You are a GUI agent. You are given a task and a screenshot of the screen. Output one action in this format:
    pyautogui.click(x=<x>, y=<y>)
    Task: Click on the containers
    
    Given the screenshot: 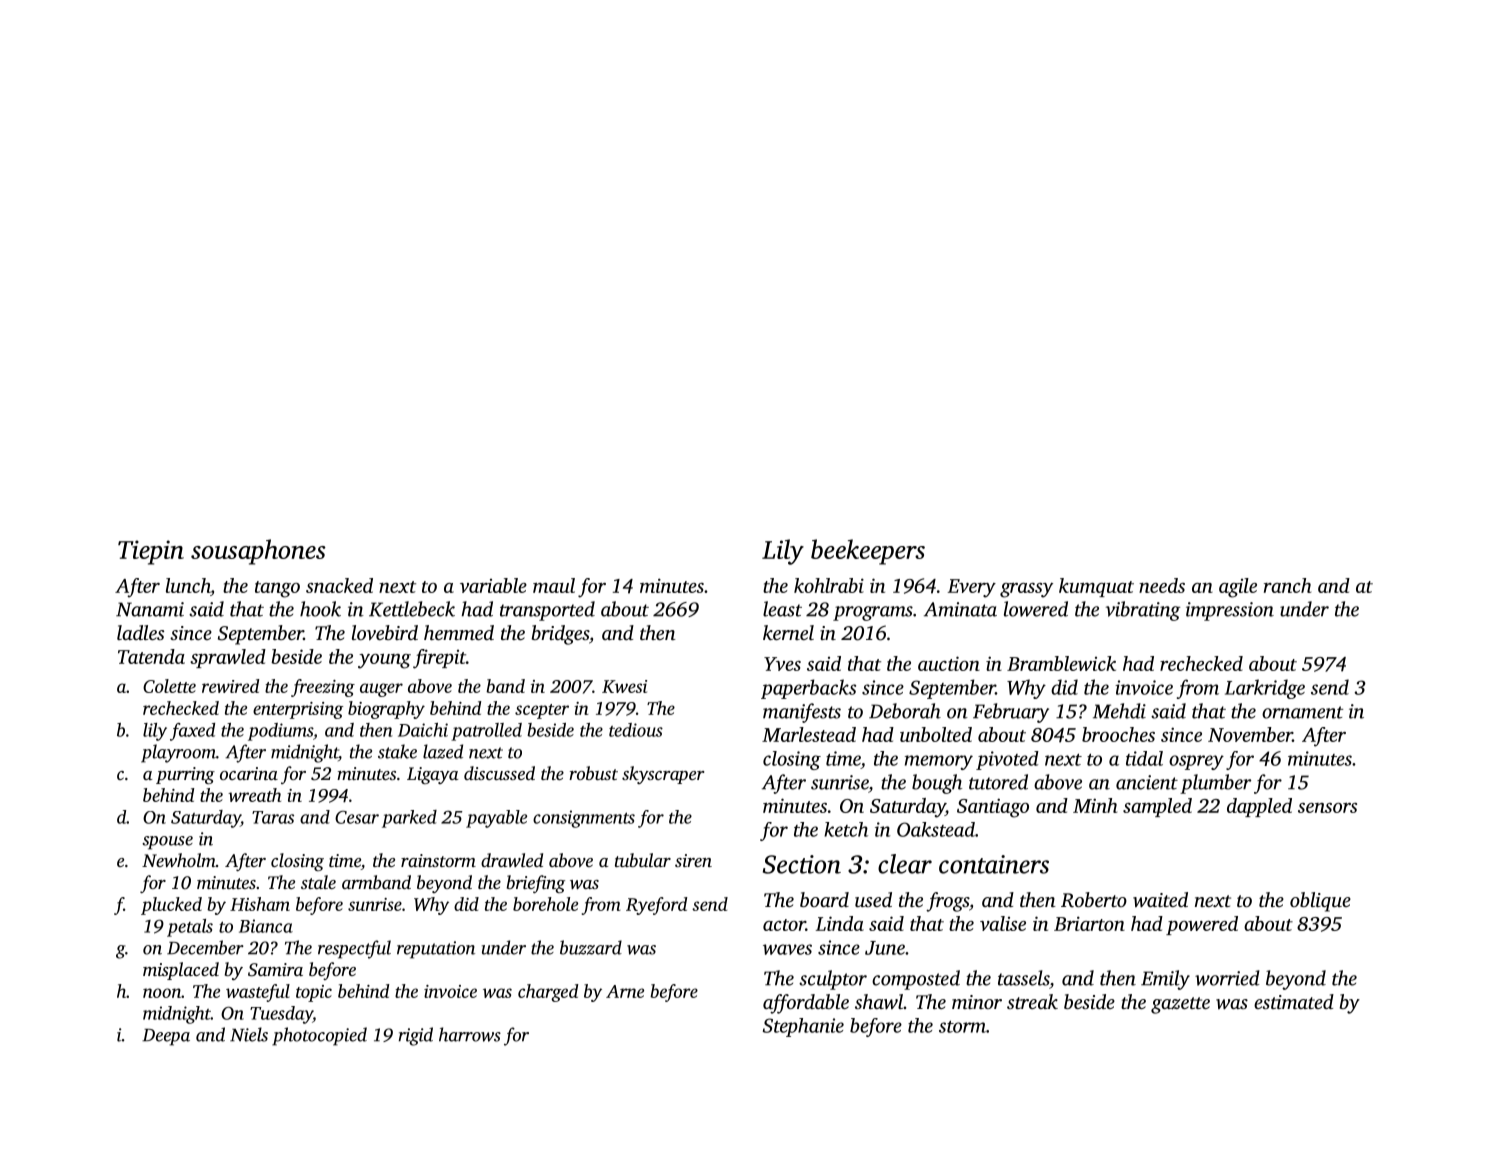 What is the action you would take?
    pyautogui.click(x=994, y=864)
